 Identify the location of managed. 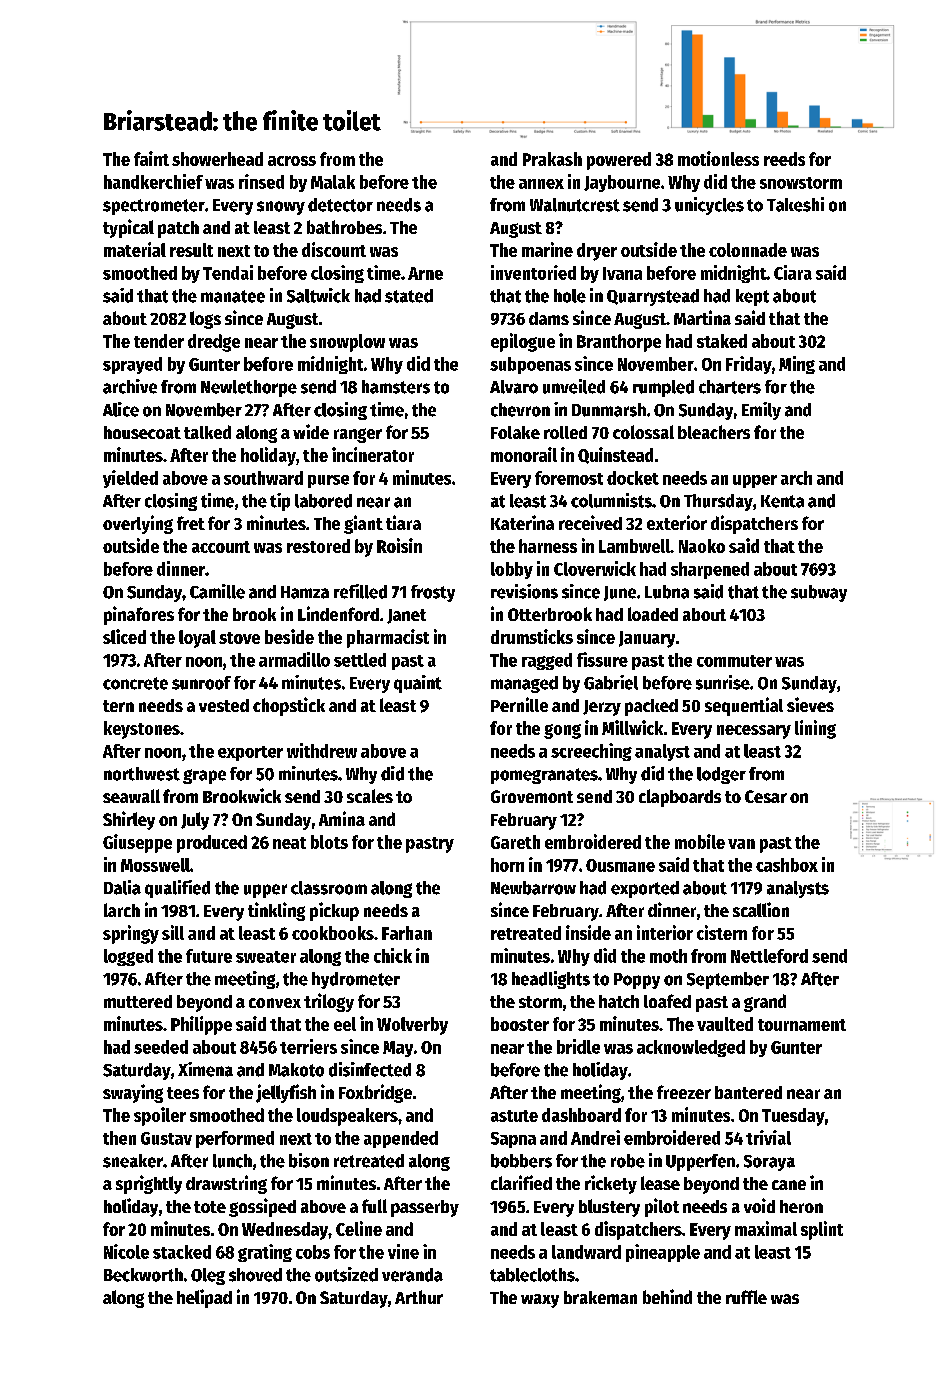
(524, 684).
